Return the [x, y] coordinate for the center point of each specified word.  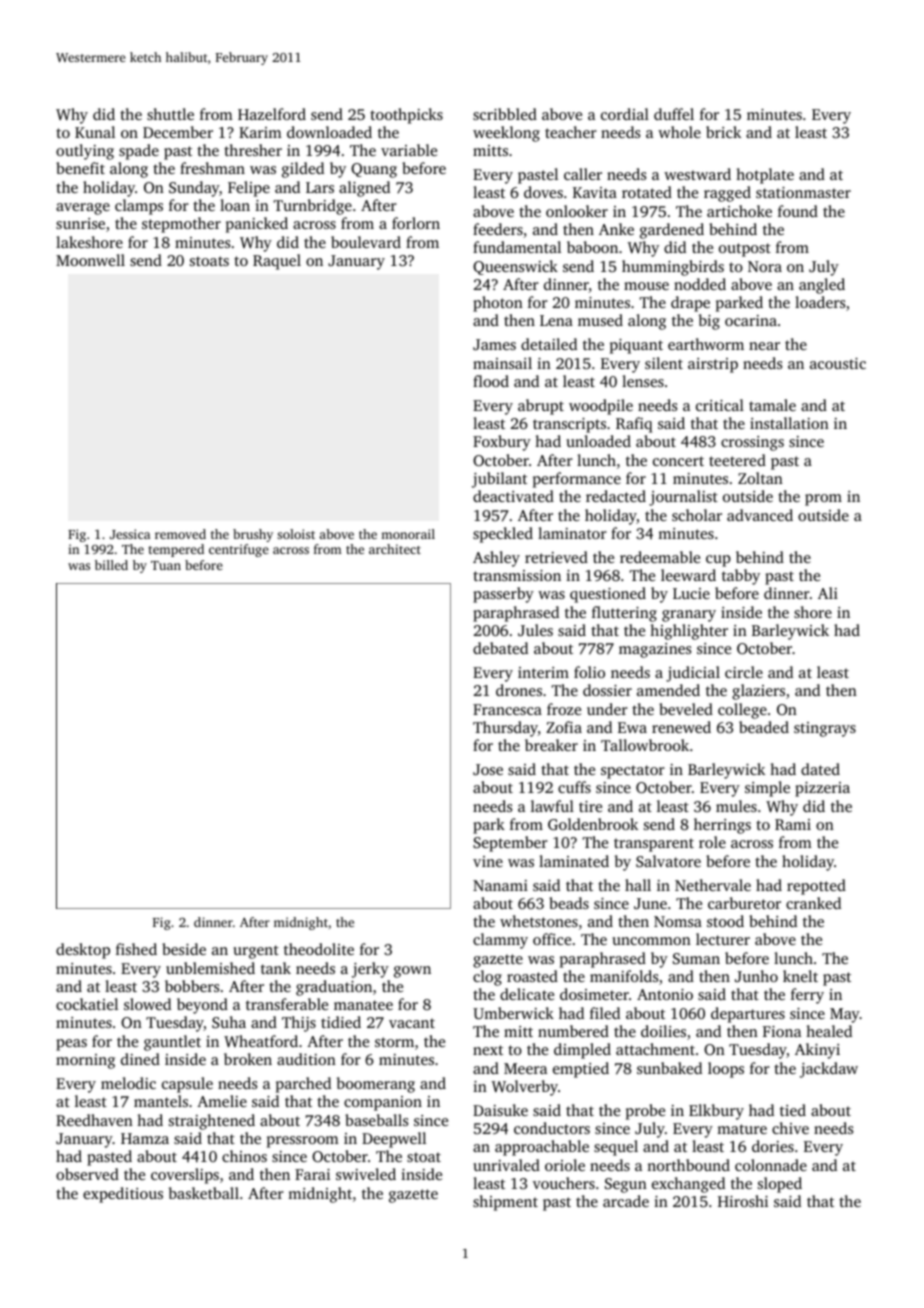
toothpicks [406, 116]
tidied [341, 1022]
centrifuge [239, 550]
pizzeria [822, 789]
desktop [83, 951]
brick [723, 132]
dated [820, 769]
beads [569, 903]
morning [85, 1061]
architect [395, 549]
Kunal [95, 132]
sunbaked [669, 1068]
